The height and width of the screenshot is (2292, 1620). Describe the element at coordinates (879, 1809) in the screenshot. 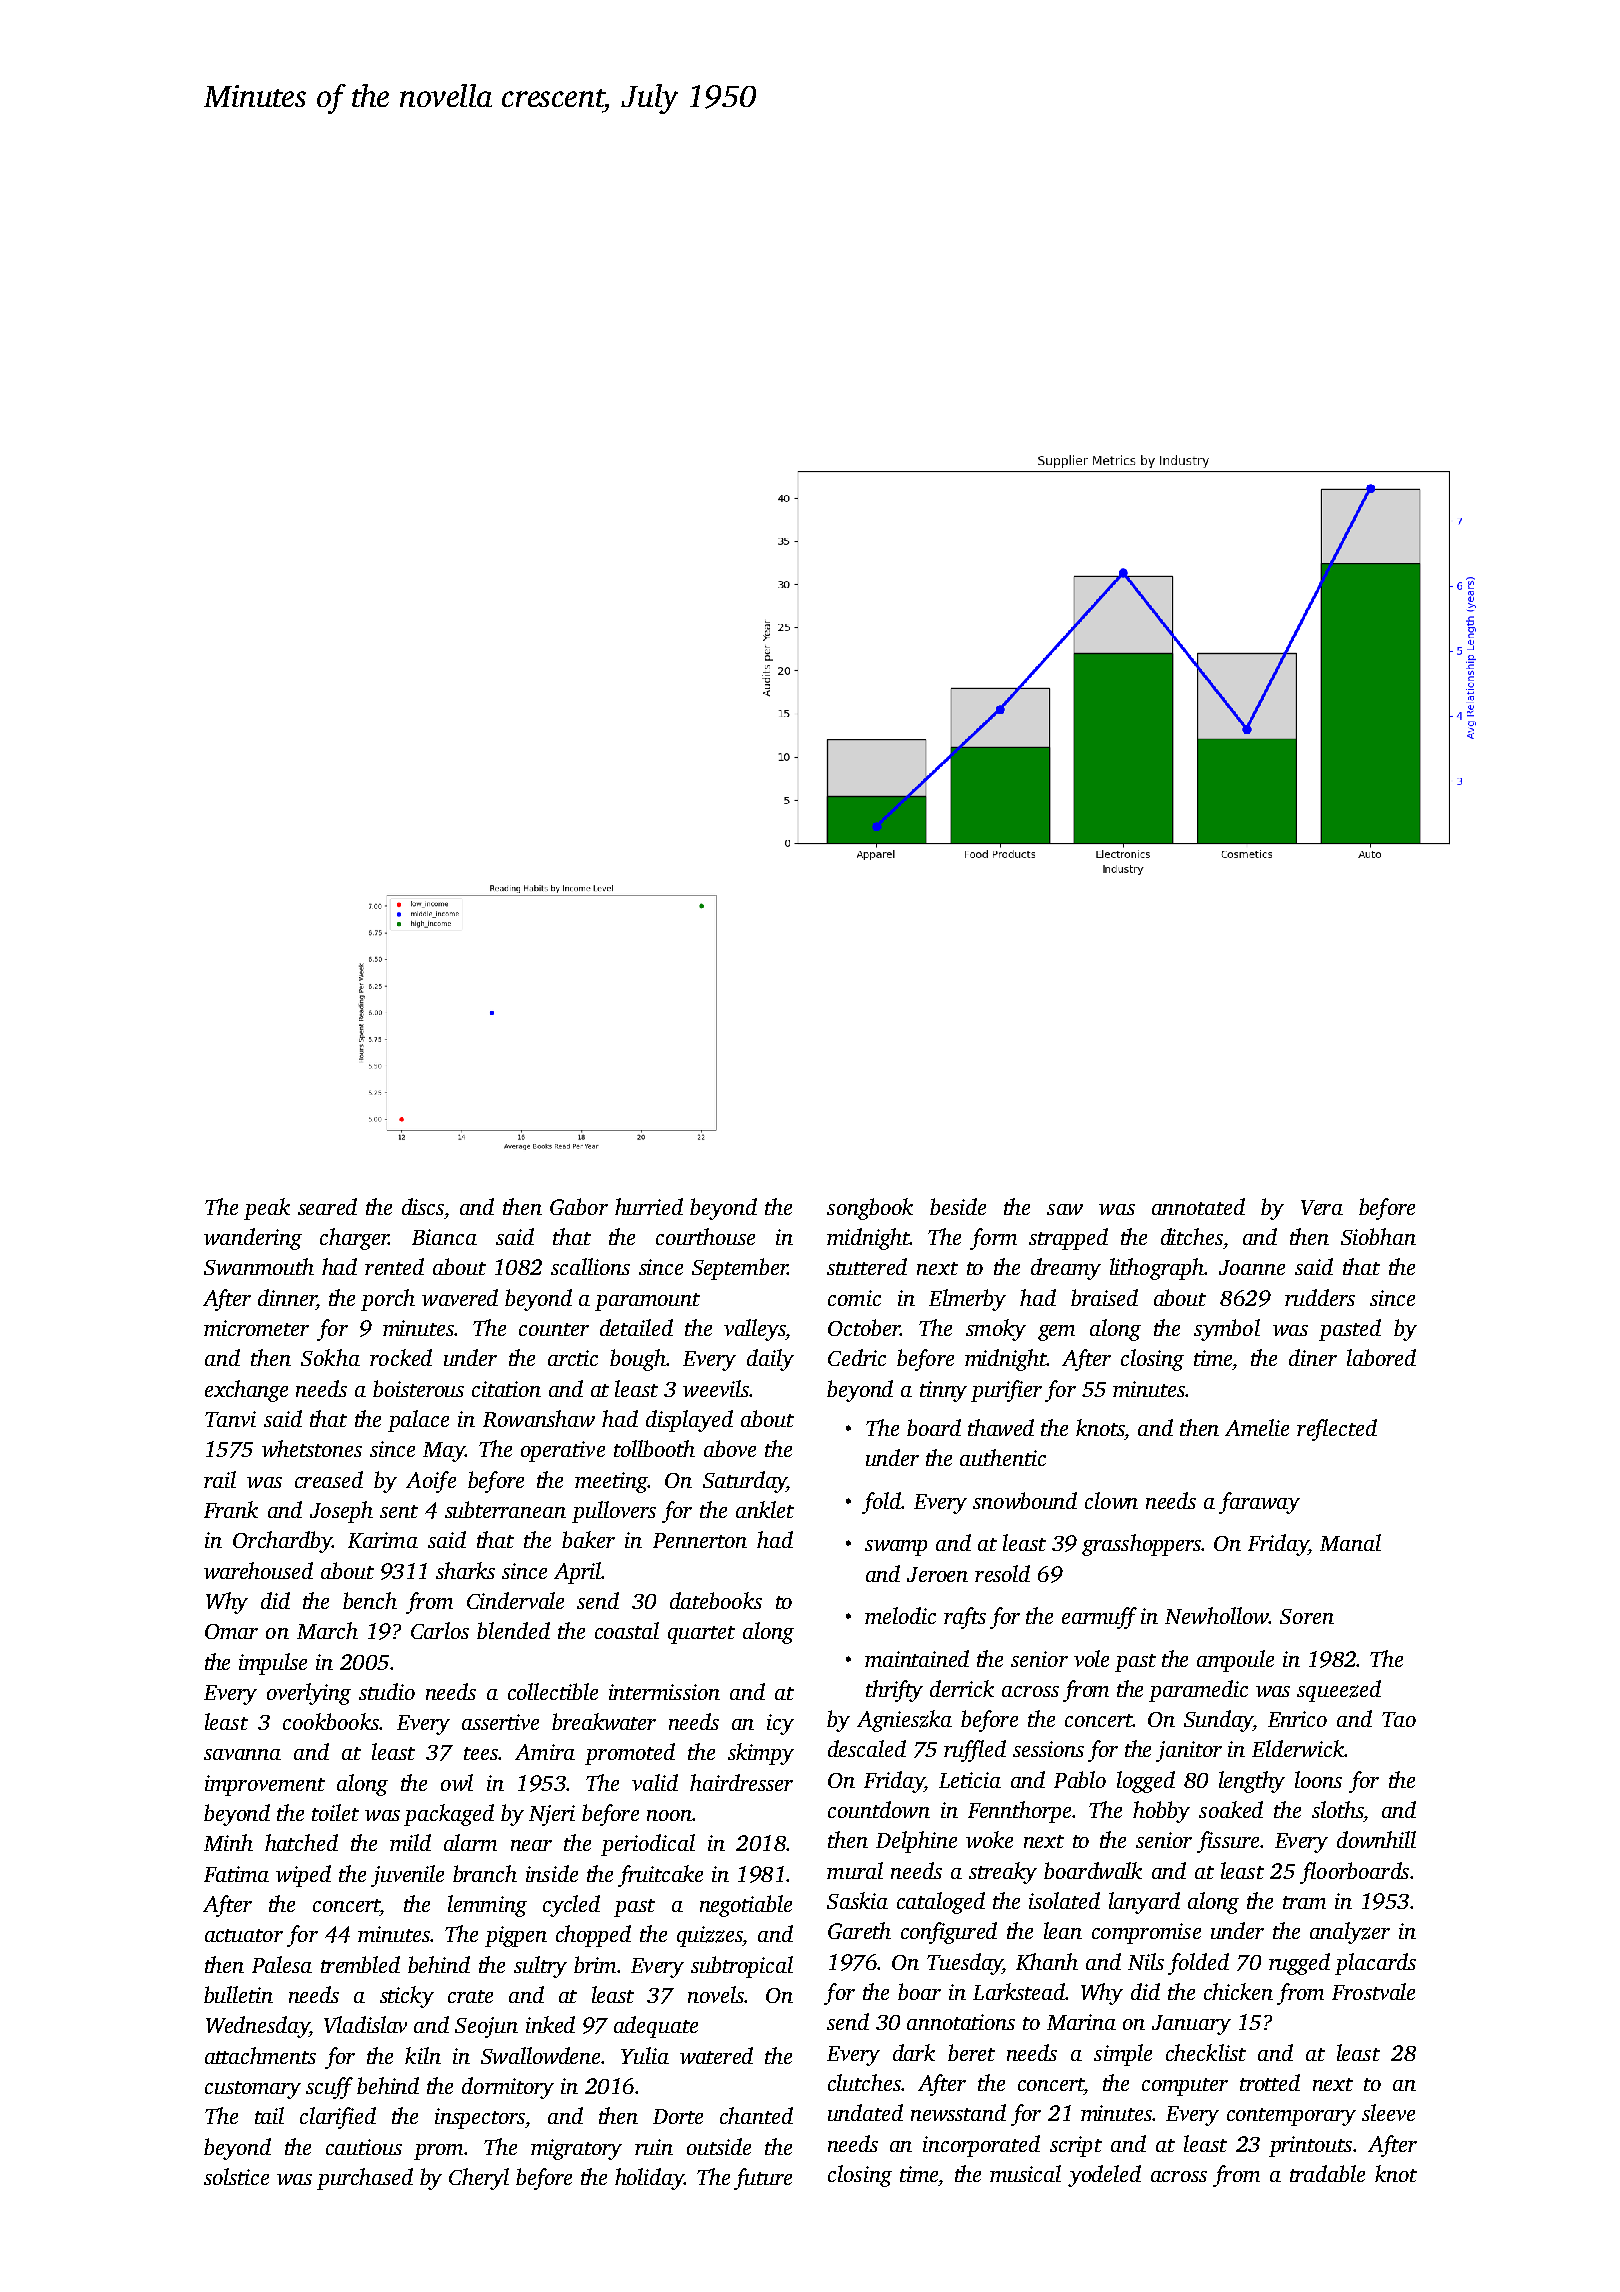

I see `countdown` at that location.
